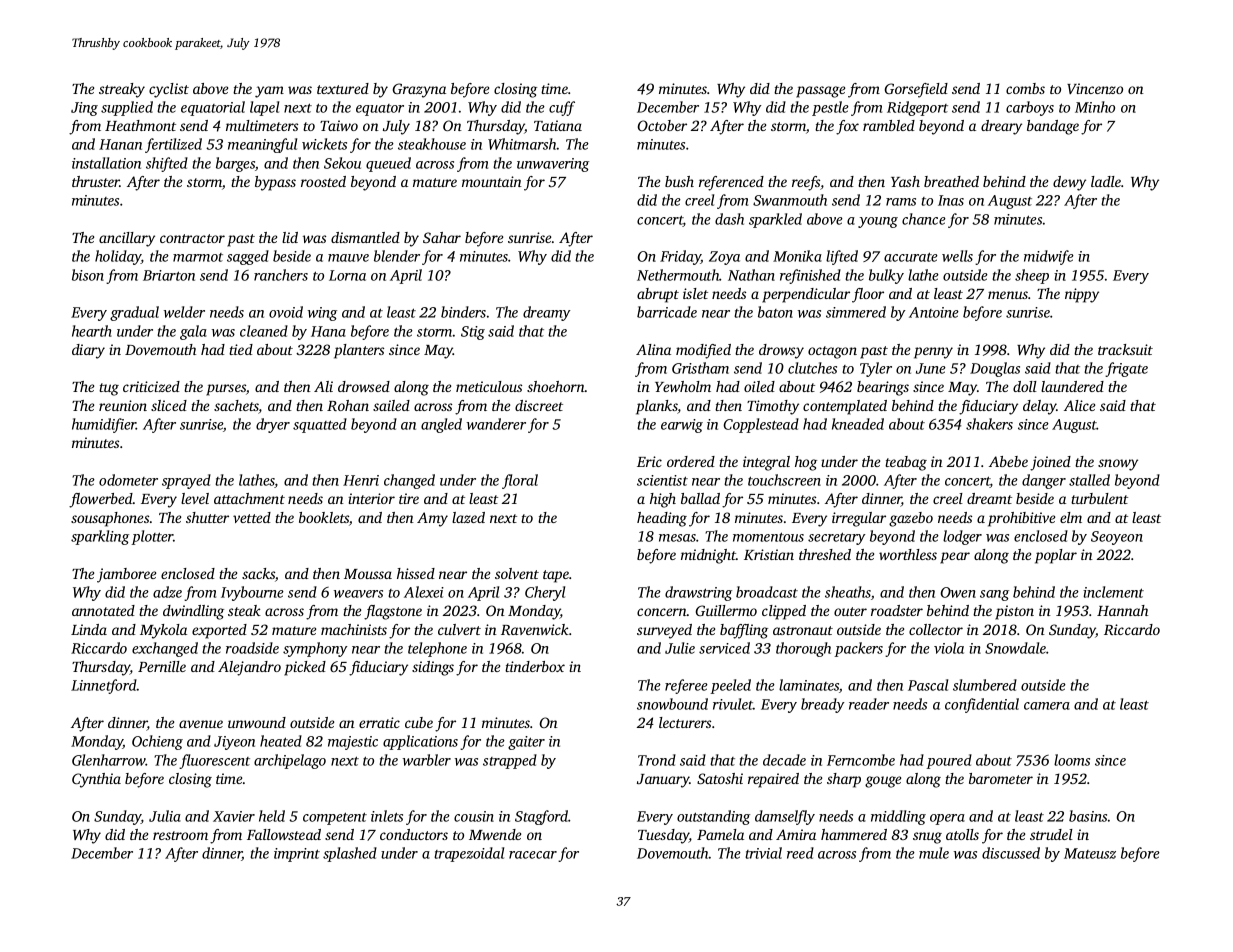 The width and height of the image is (1233, 952). Describe the element at coordinates (679, 181) in the image. I see `bush` at that location.
